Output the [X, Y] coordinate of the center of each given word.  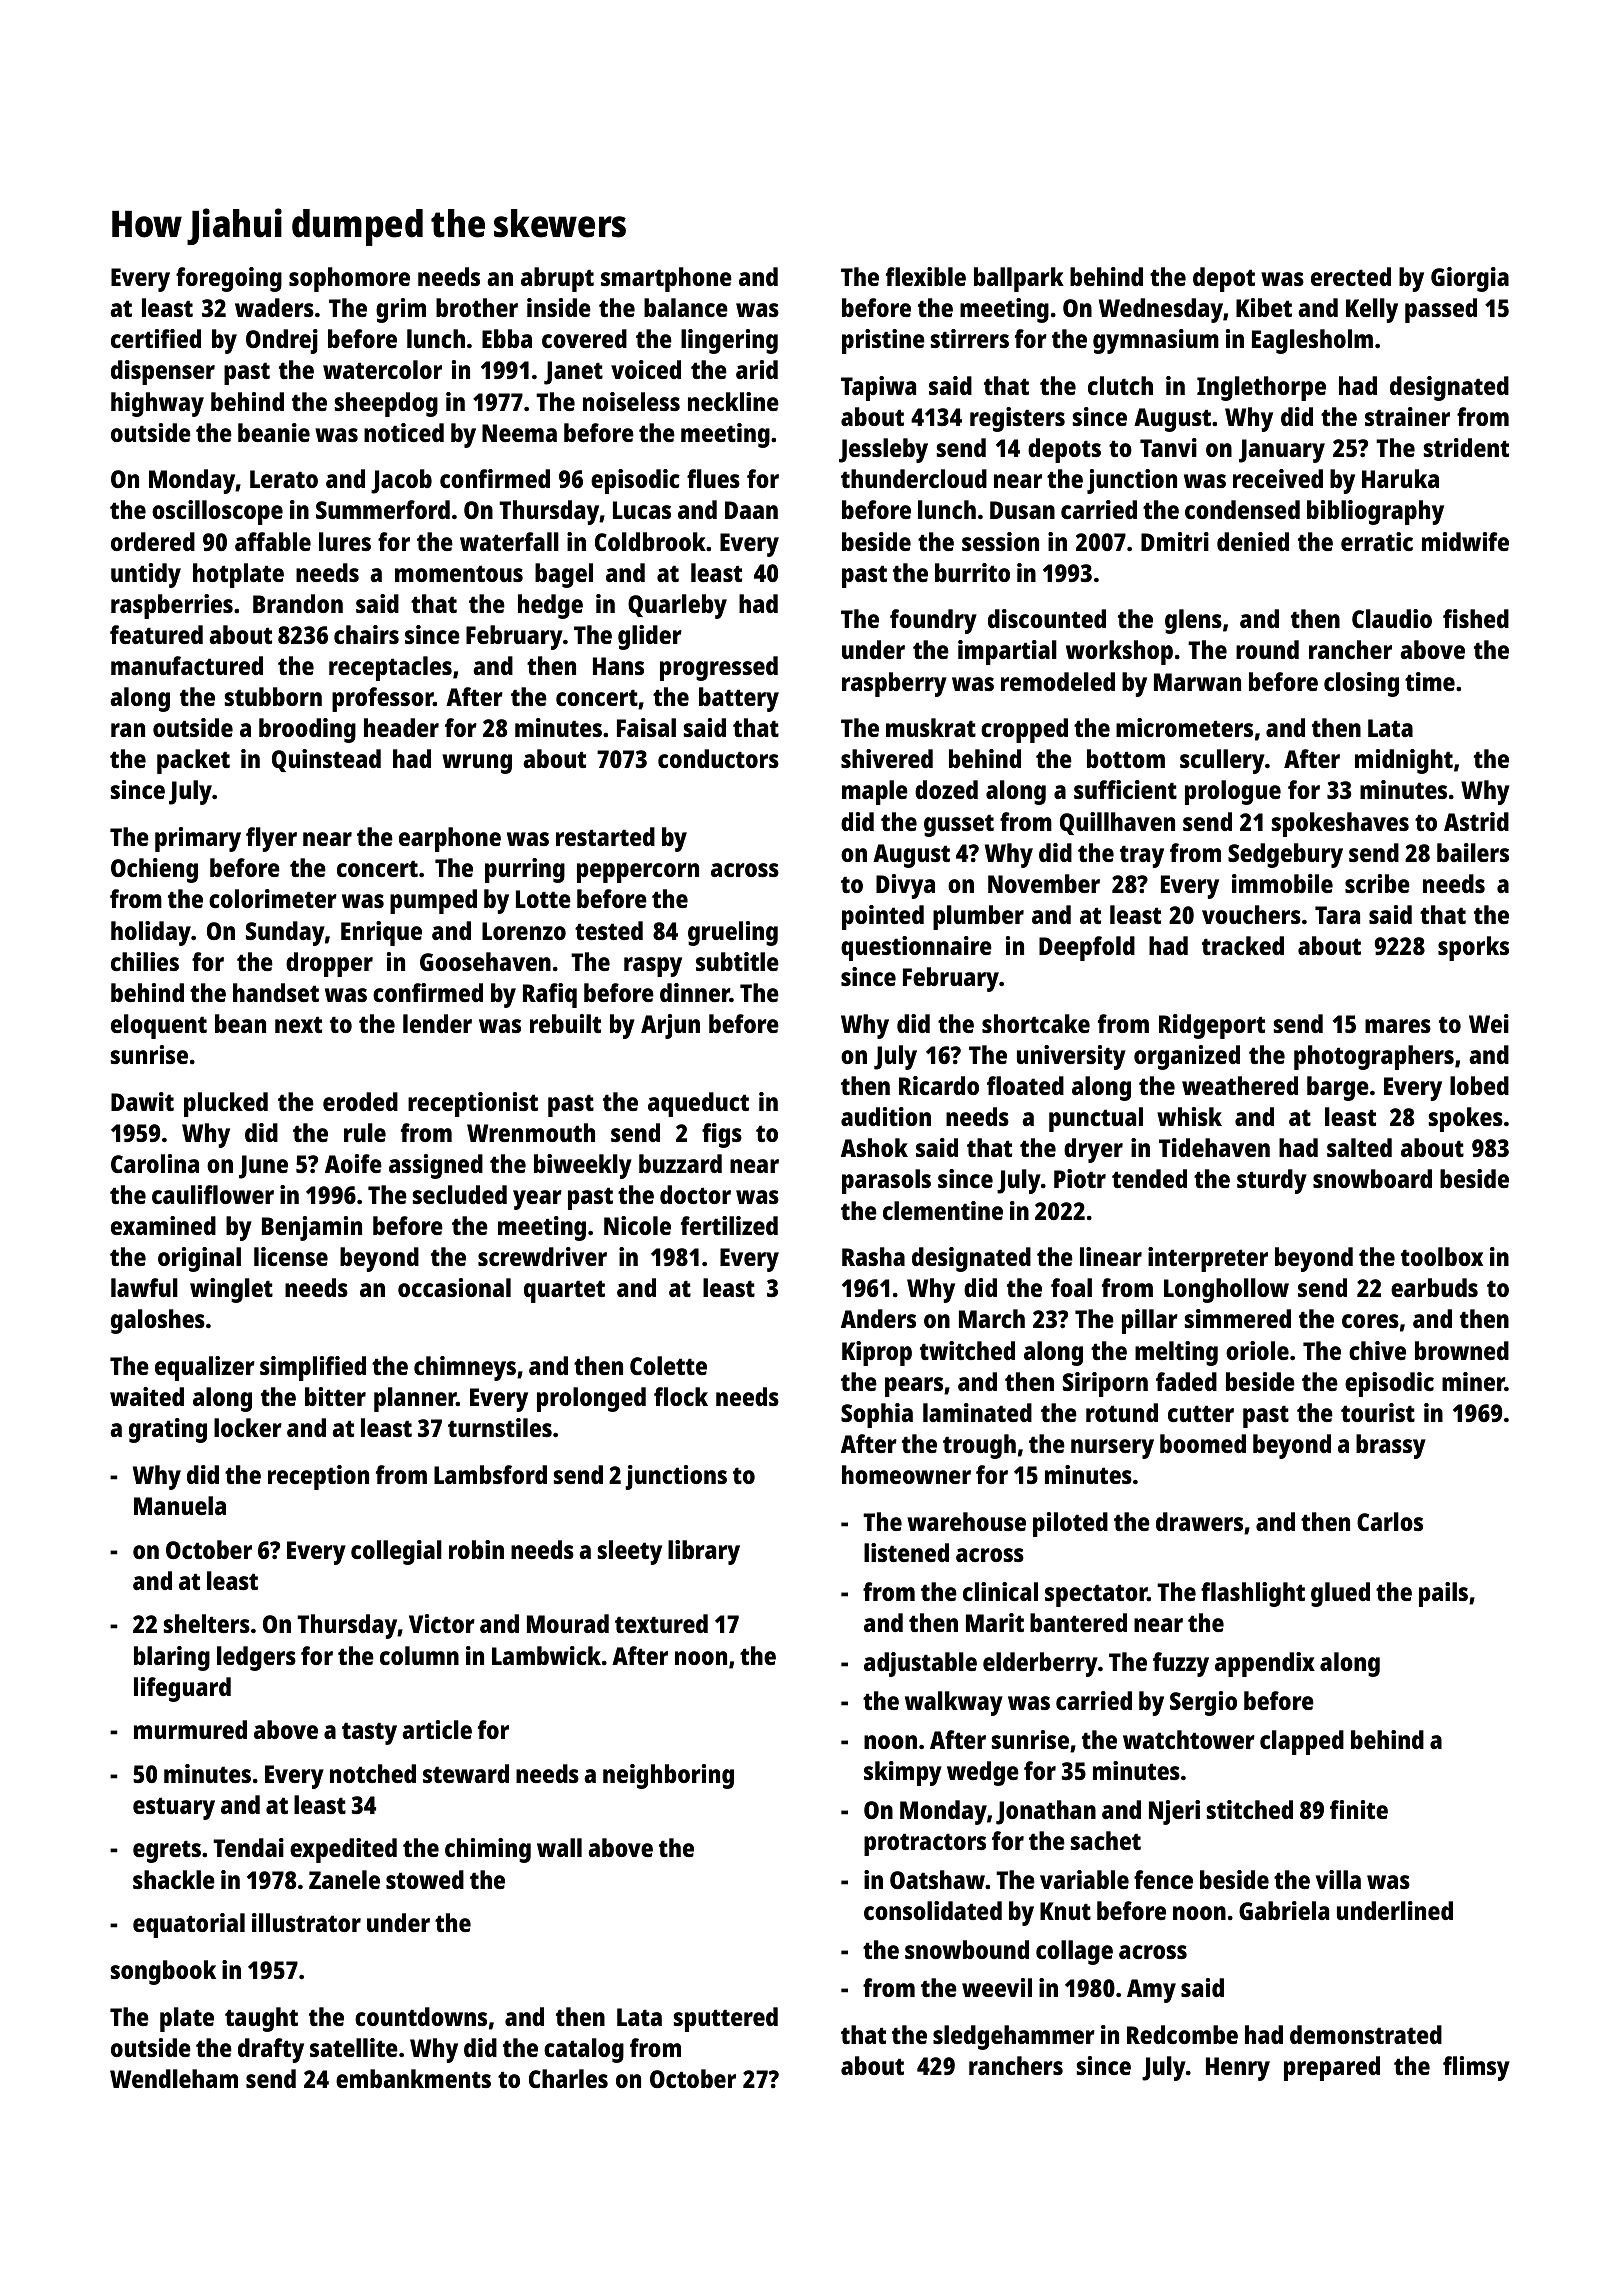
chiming [488, 1850]
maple [875, 792]
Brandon [298, 603]
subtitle [737, 961]
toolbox [1442, 1256]
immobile [1282, 883]
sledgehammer [1014, 2037]
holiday [151, 933]
